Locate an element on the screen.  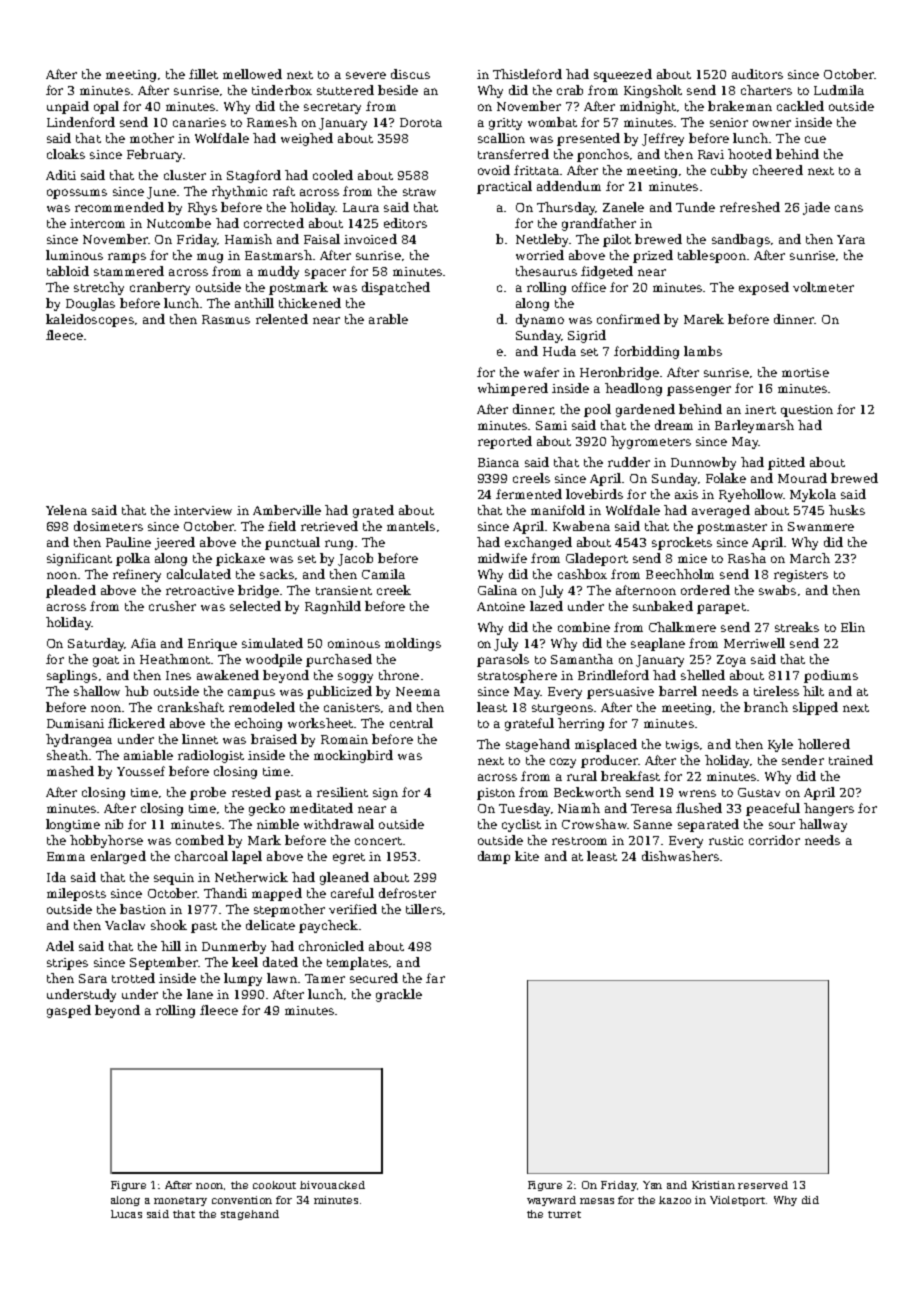
September is located at coordinates (164, 963).
